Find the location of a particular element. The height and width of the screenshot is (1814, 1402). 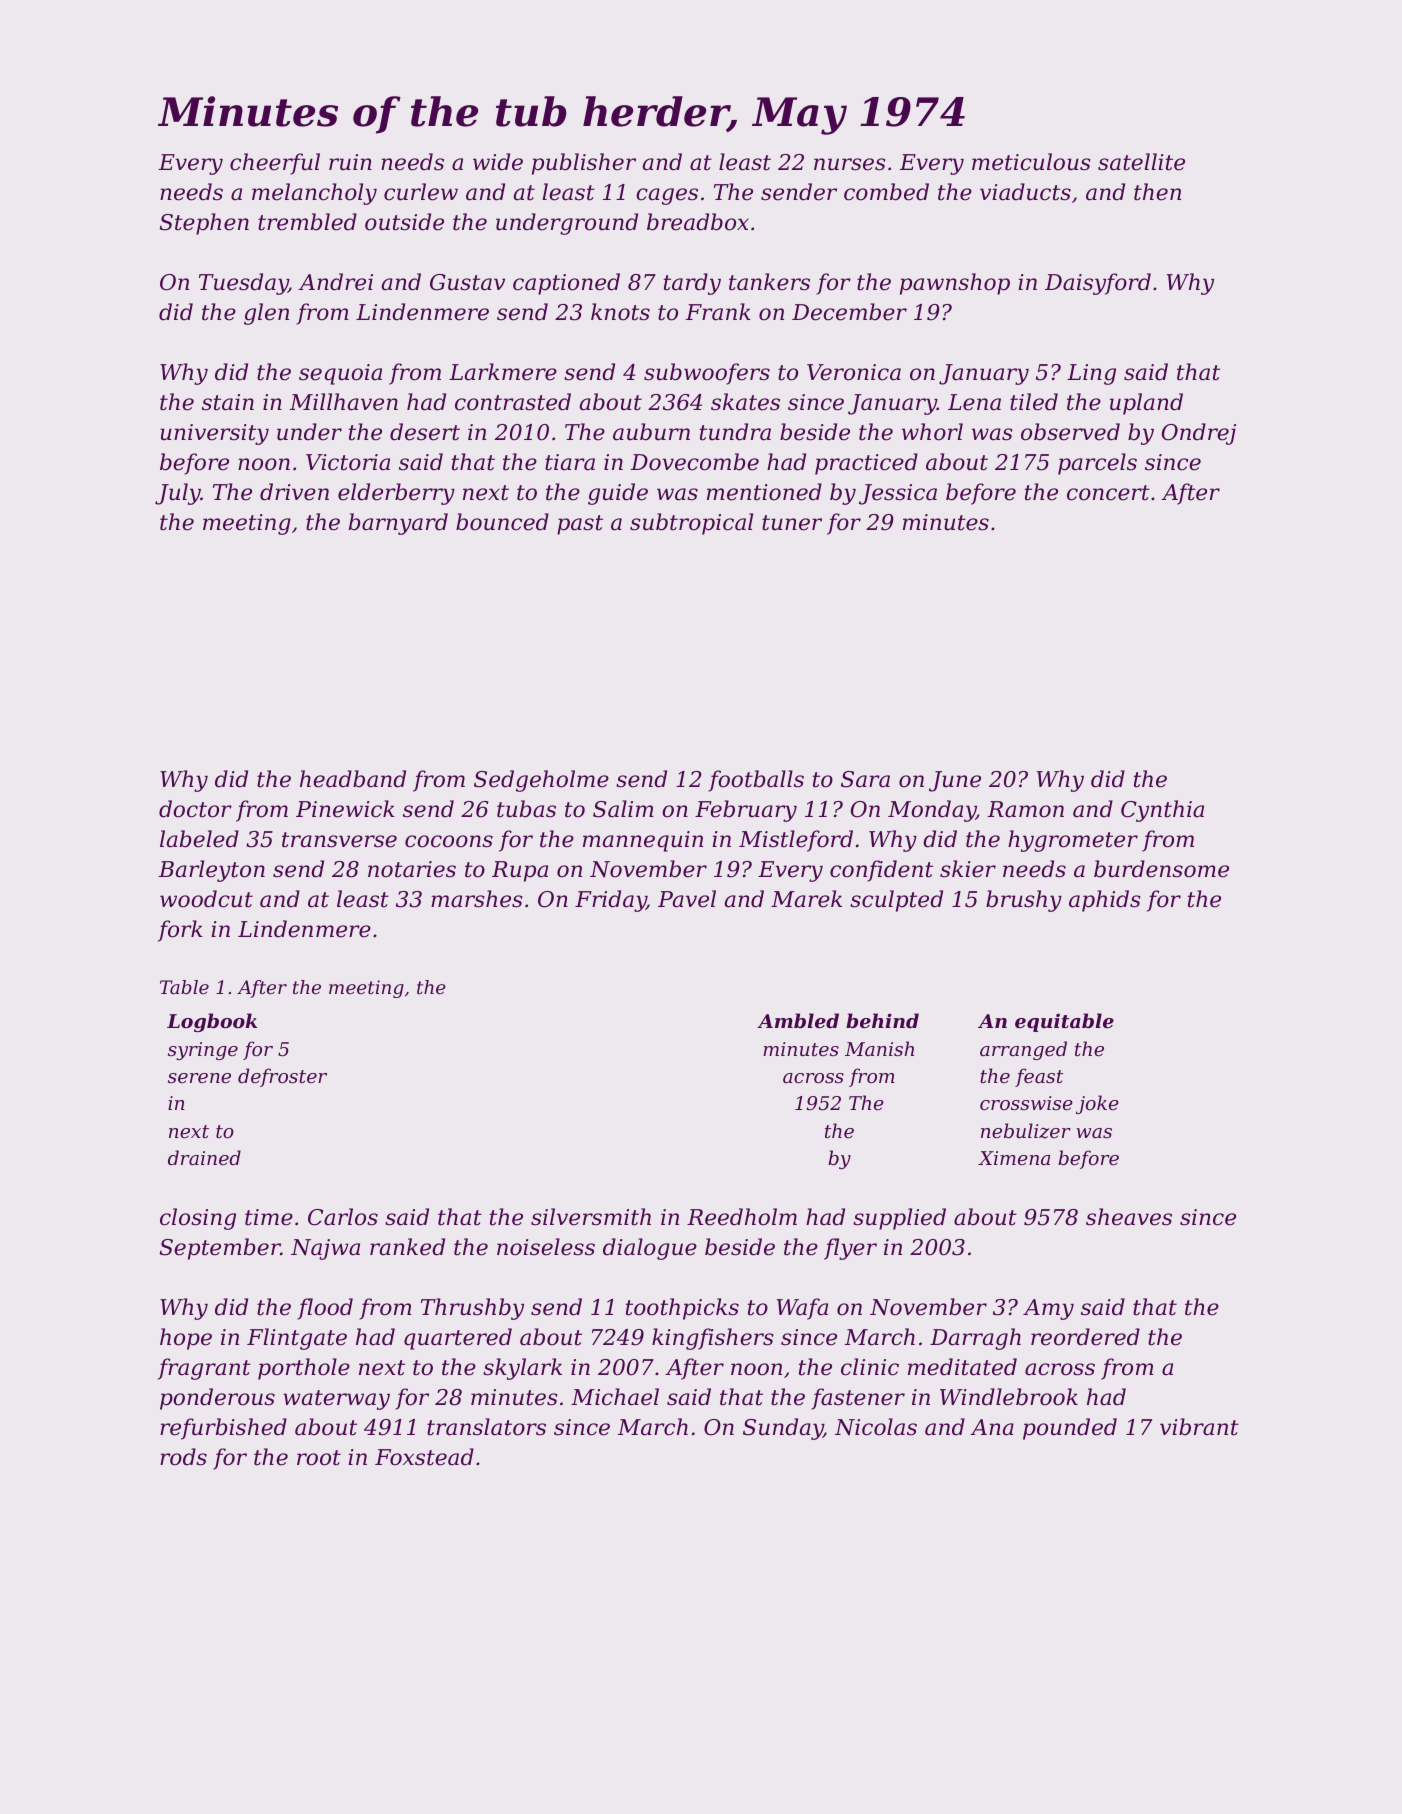

headband is located at coordinates (353, 779).
